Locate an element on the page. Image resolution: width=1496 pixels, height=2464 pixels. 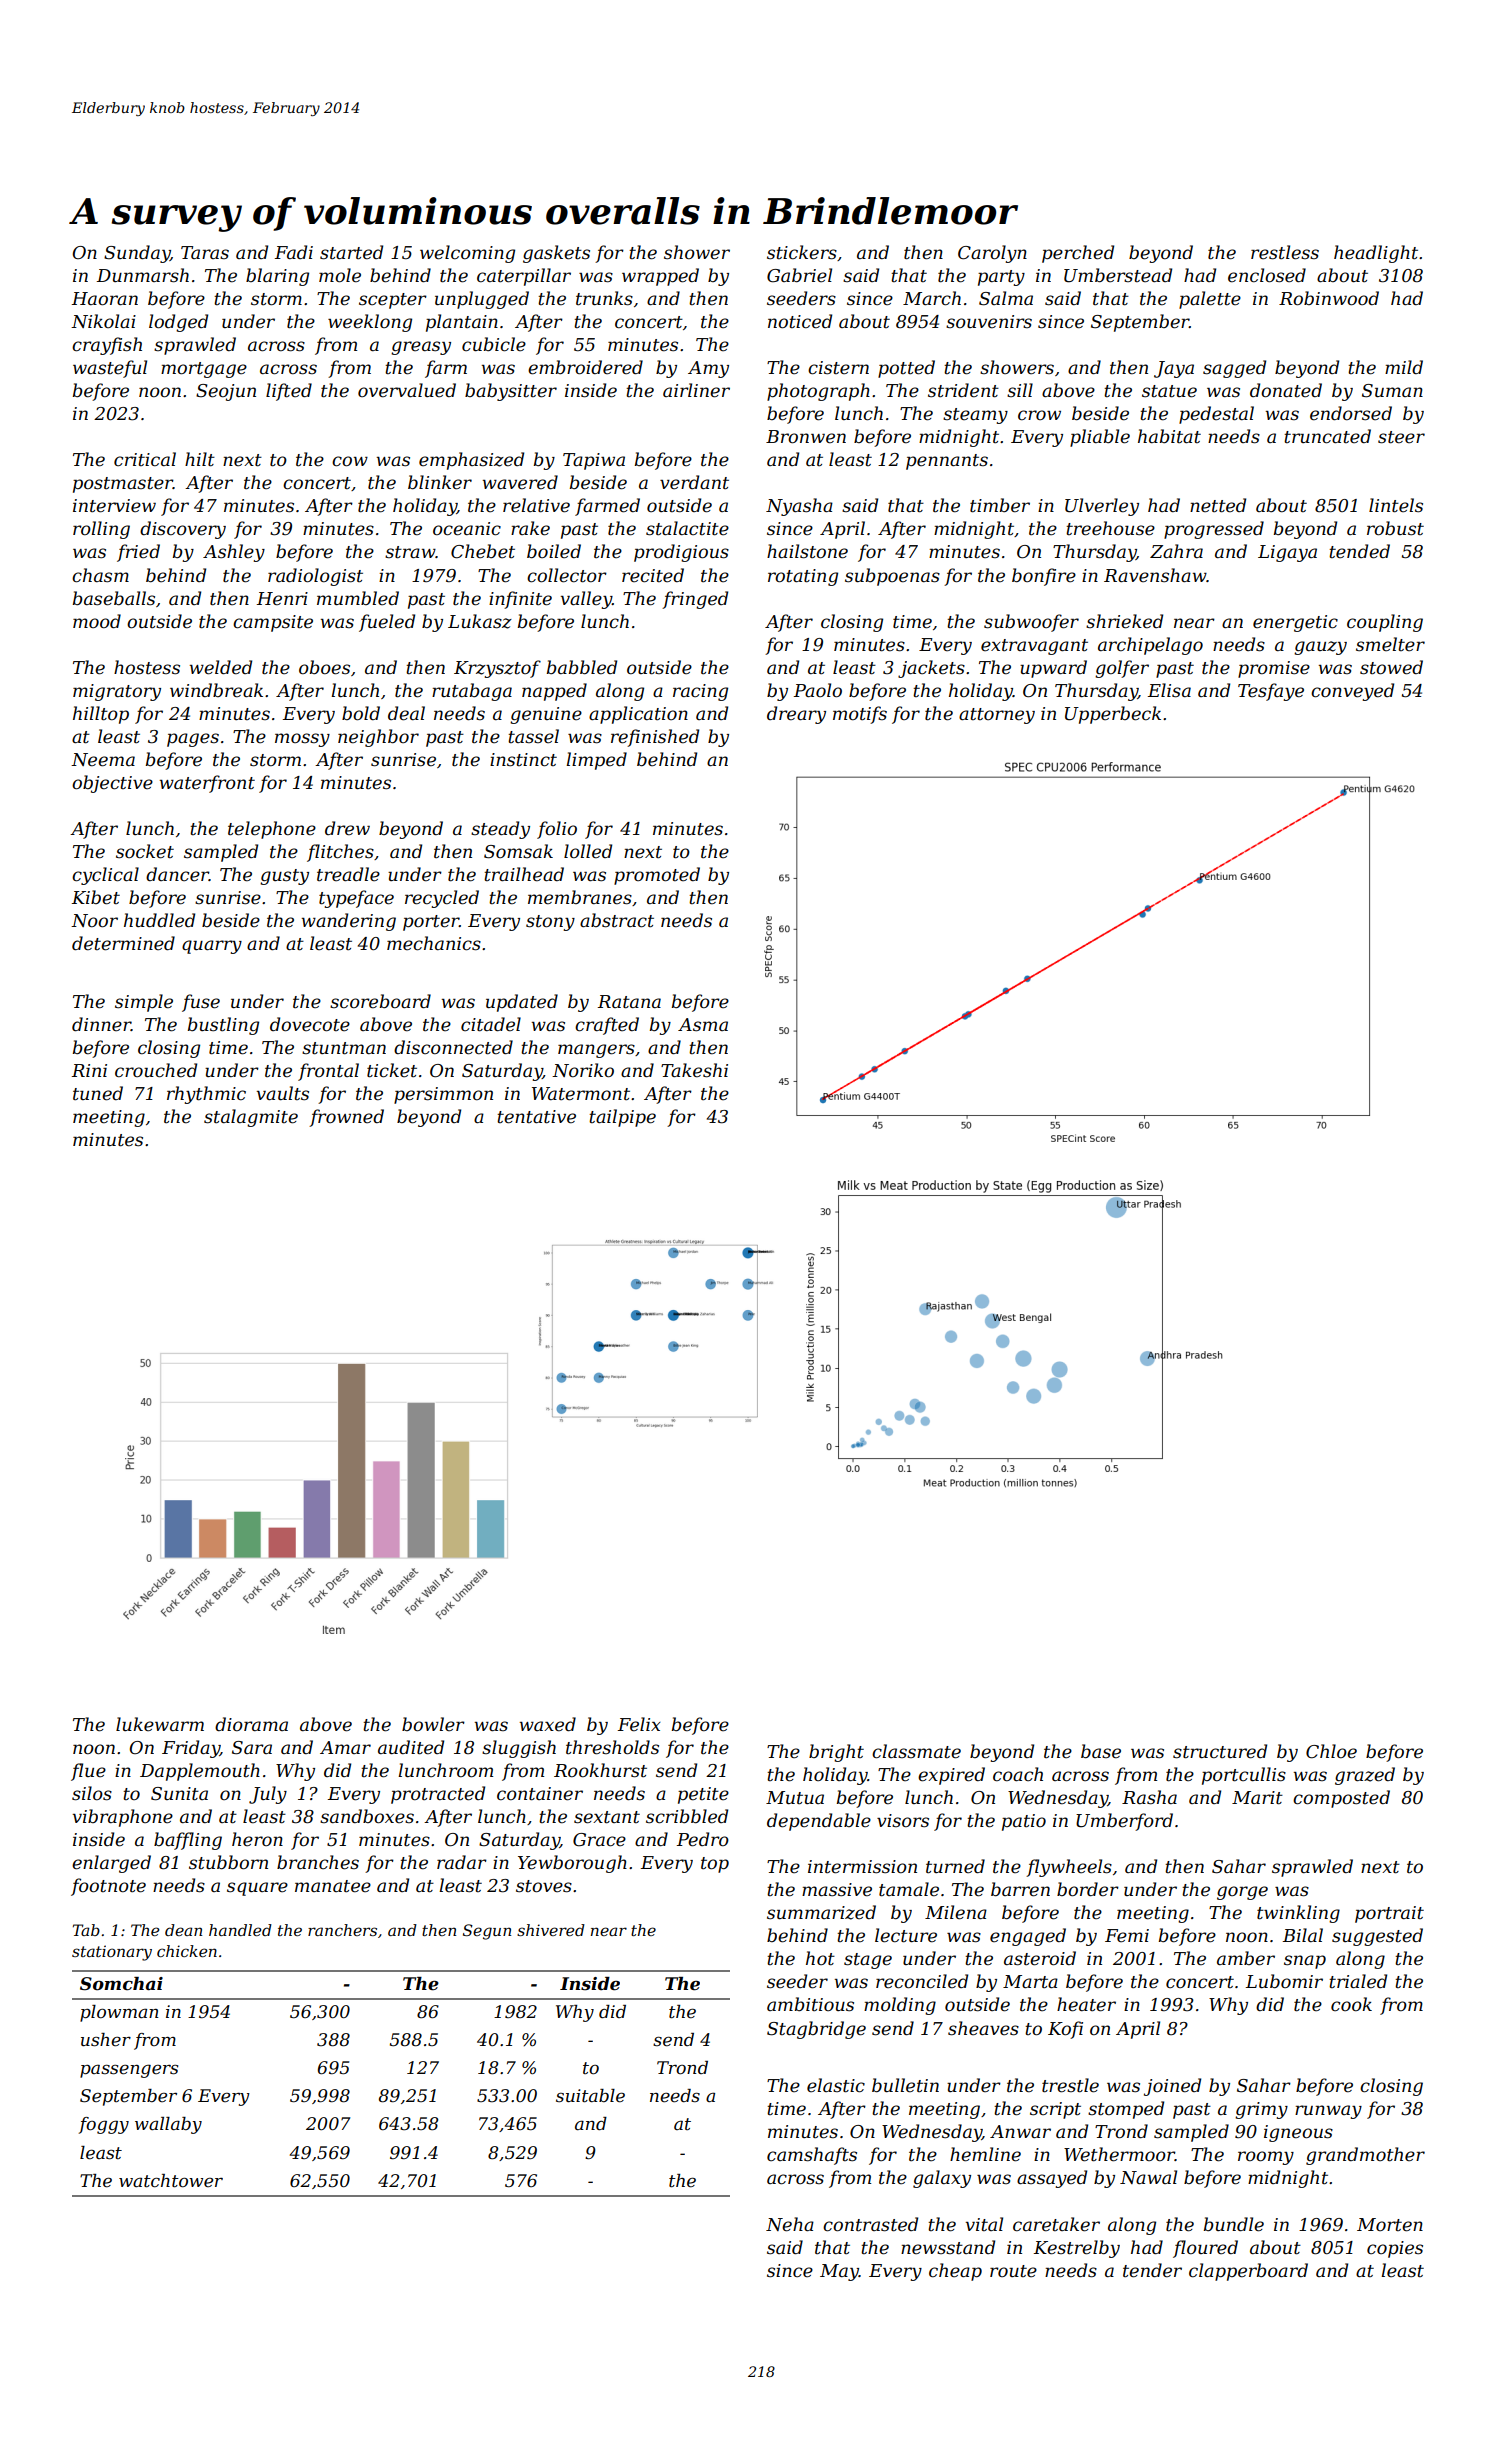
Neha is located at coordinates (790, 2224).
